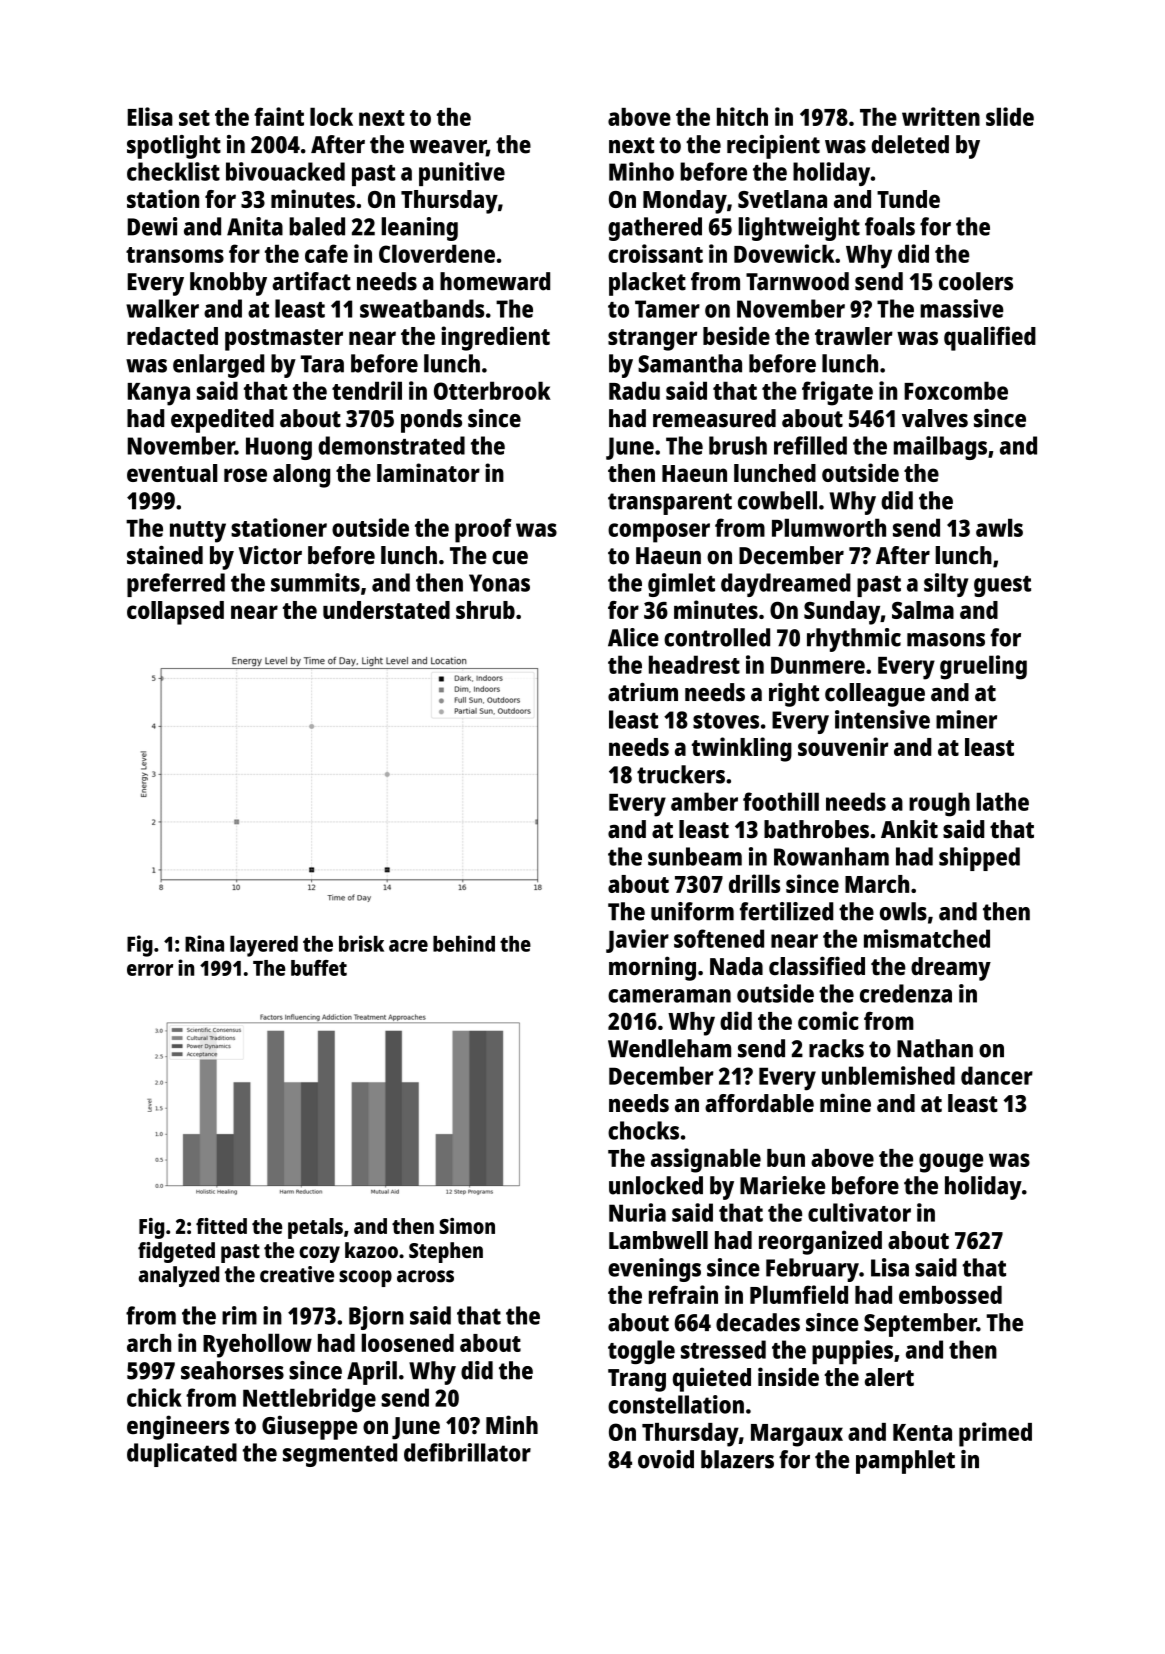  What do you see at coordinates (361, 943) in the page?
I see `brisk` at bounding box center [361, 943].
